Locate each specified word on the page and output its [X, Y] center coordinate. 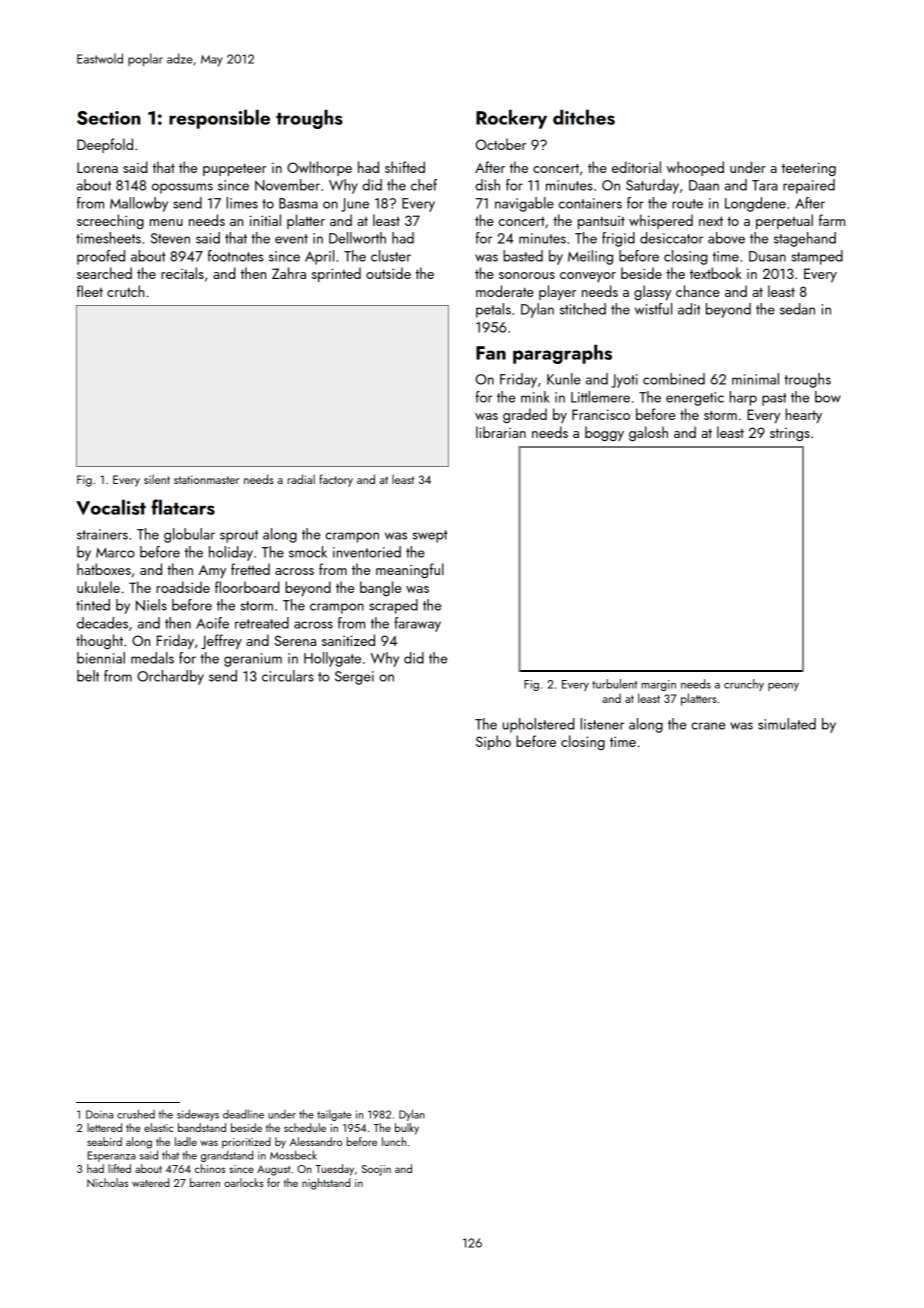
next [711, 221]
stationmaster [206, 479]
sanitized [348, 640]
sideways [198, 1115]
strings [790, 434]
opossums [182, 188]
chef [424, 185]
